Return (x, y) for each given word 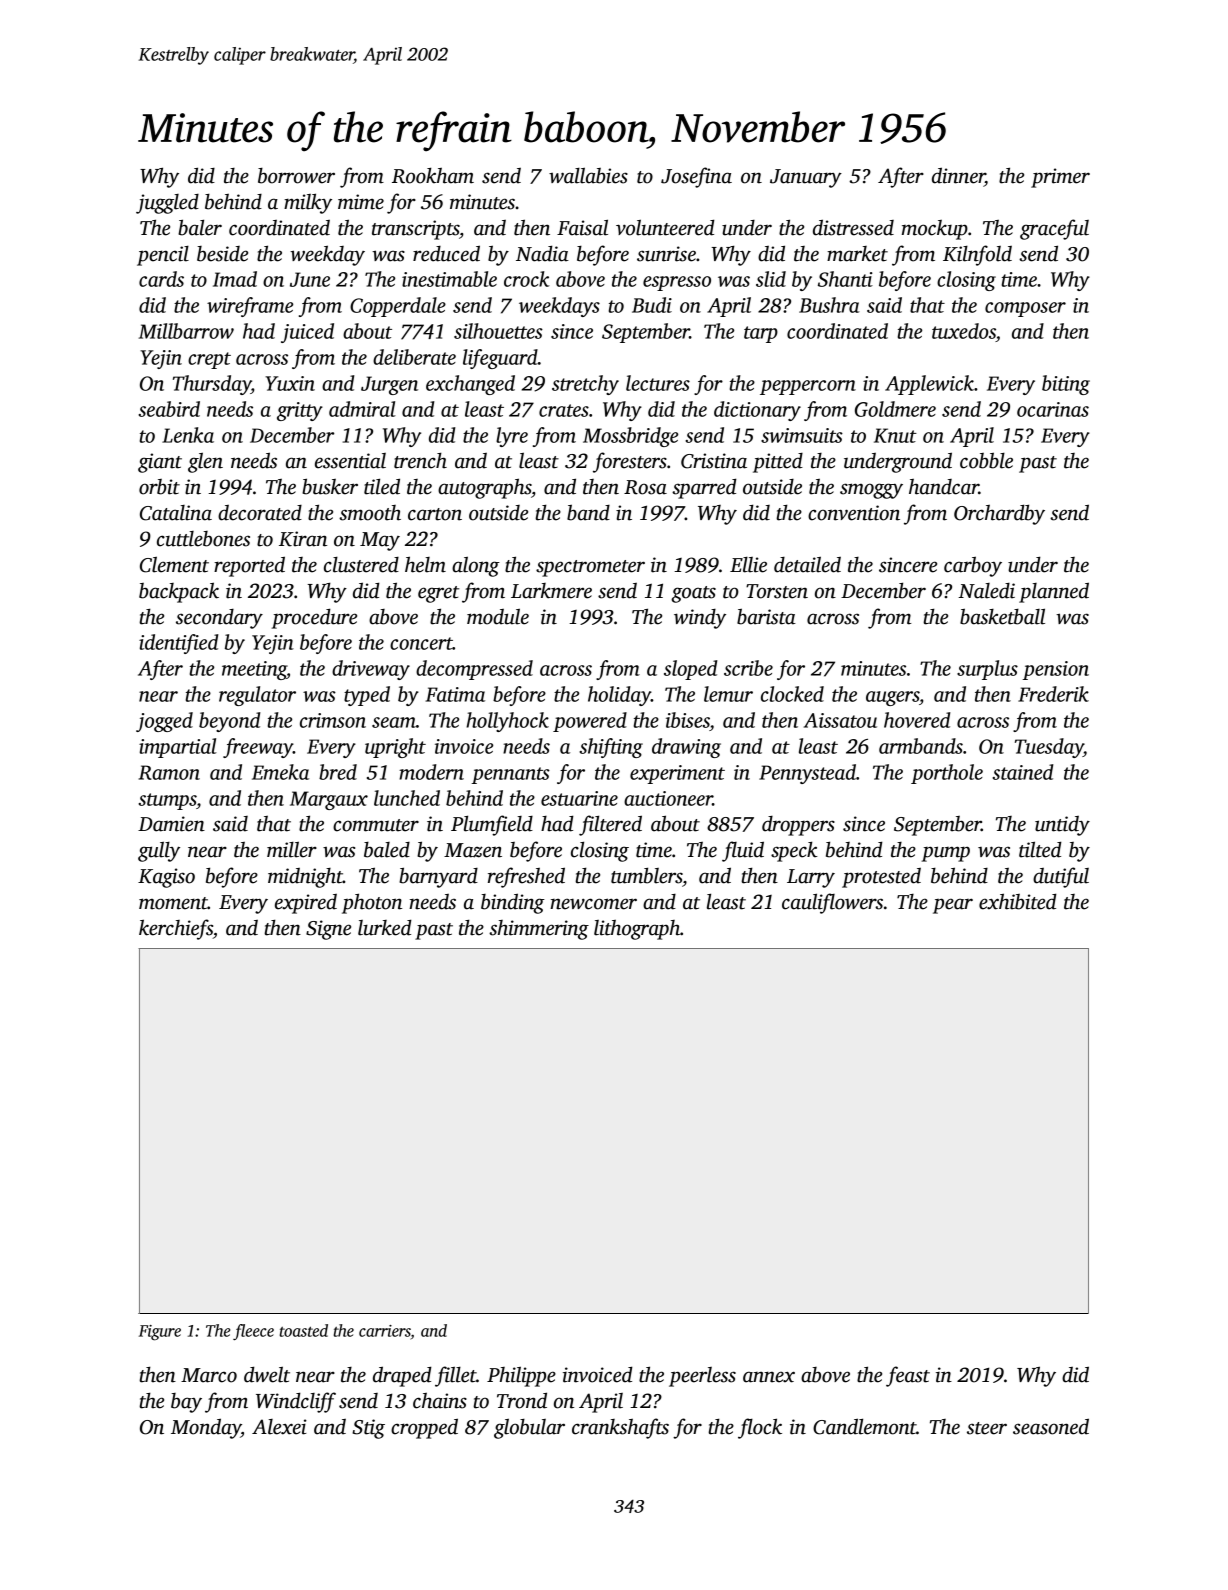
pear (953, 906)
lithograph (637, 930)
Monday (206, 1428)
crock (527, 279)
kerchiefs (176, 929)
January (806, 178)
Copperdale (398, 307)
